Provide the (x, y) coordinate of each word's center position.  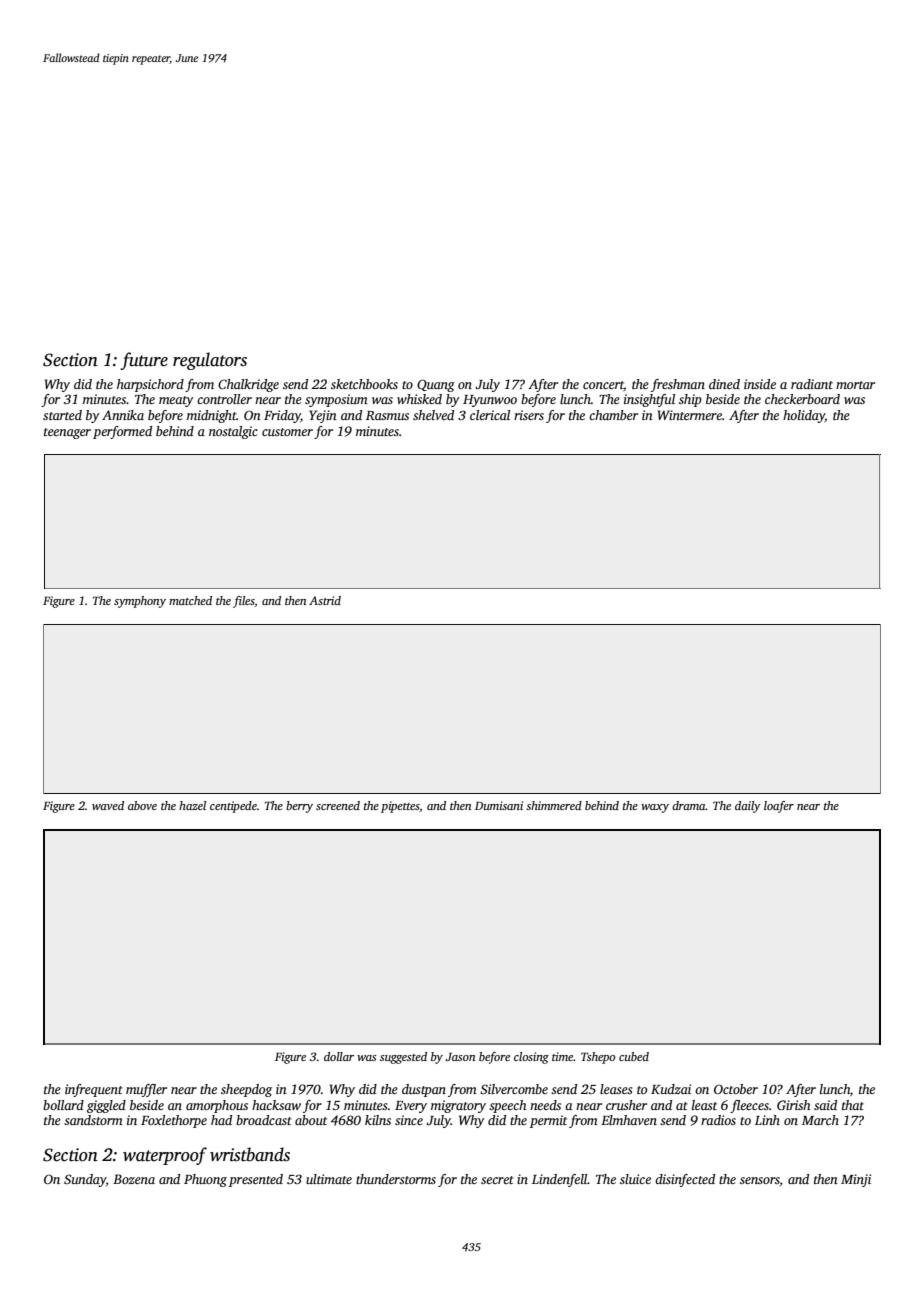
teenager (67, 433)
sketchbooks (364, 384)
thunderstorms (396, 1179)
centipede (233, 807)
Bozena (134, 1179)
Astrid (325, 600)
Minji (856, 1180)
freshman (678, 385)
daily (748, 807)
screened (338, 805)
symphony (140, 602)
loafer (779, 807)
